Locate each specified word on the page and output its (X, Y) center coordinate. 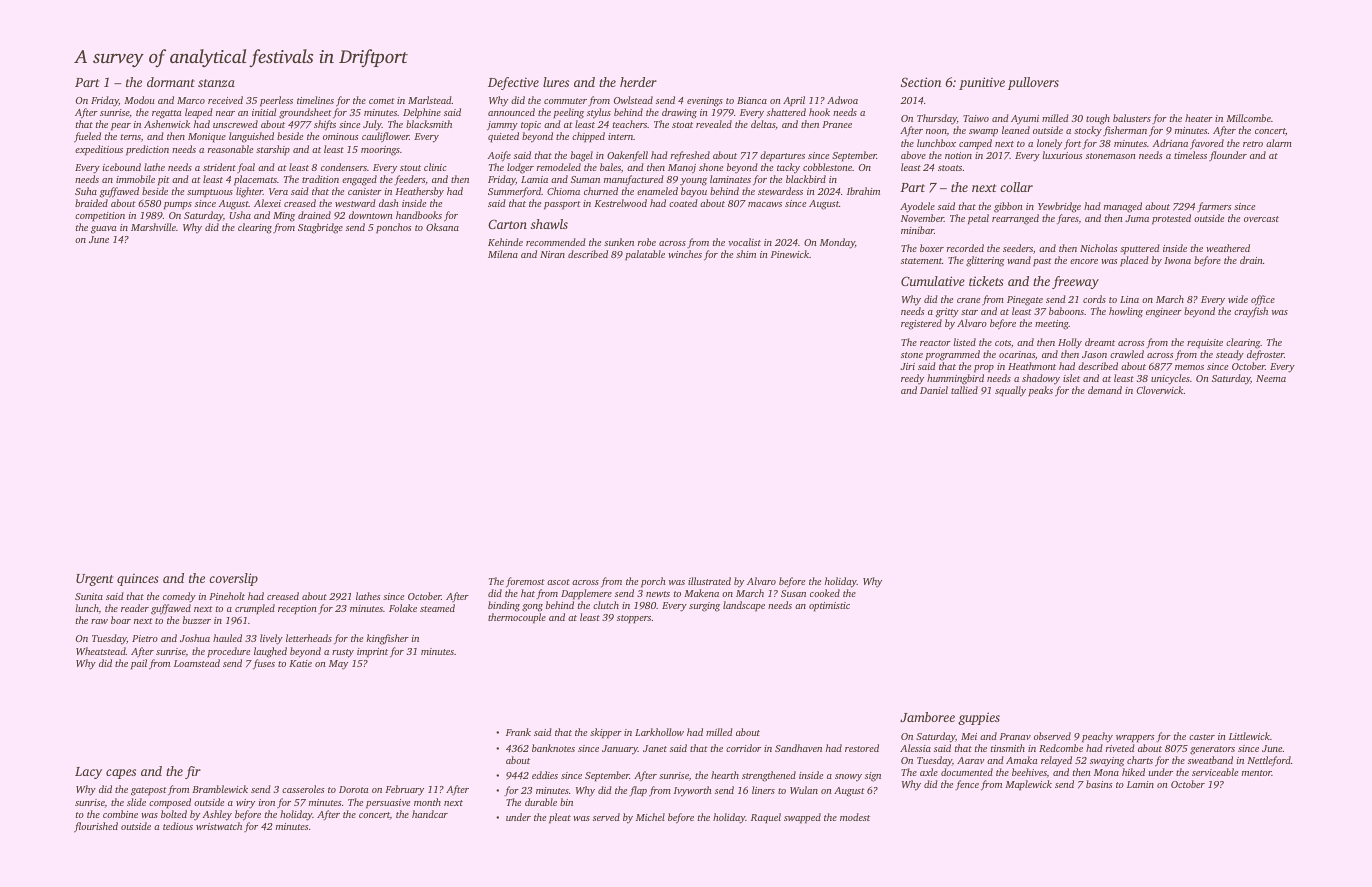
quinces (138, 580)
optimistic (829, 607)
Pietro (145, 638)
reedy (912, 379)
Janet (655, 748)
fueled (87, 137)
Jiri (907, 366)
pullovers (1033, 83)
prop (984, 369)
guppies (979, 718)
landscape (744, 606)
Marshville (153, 227)
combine (120, 814)
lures (556, 82)
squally (1010, 391)
